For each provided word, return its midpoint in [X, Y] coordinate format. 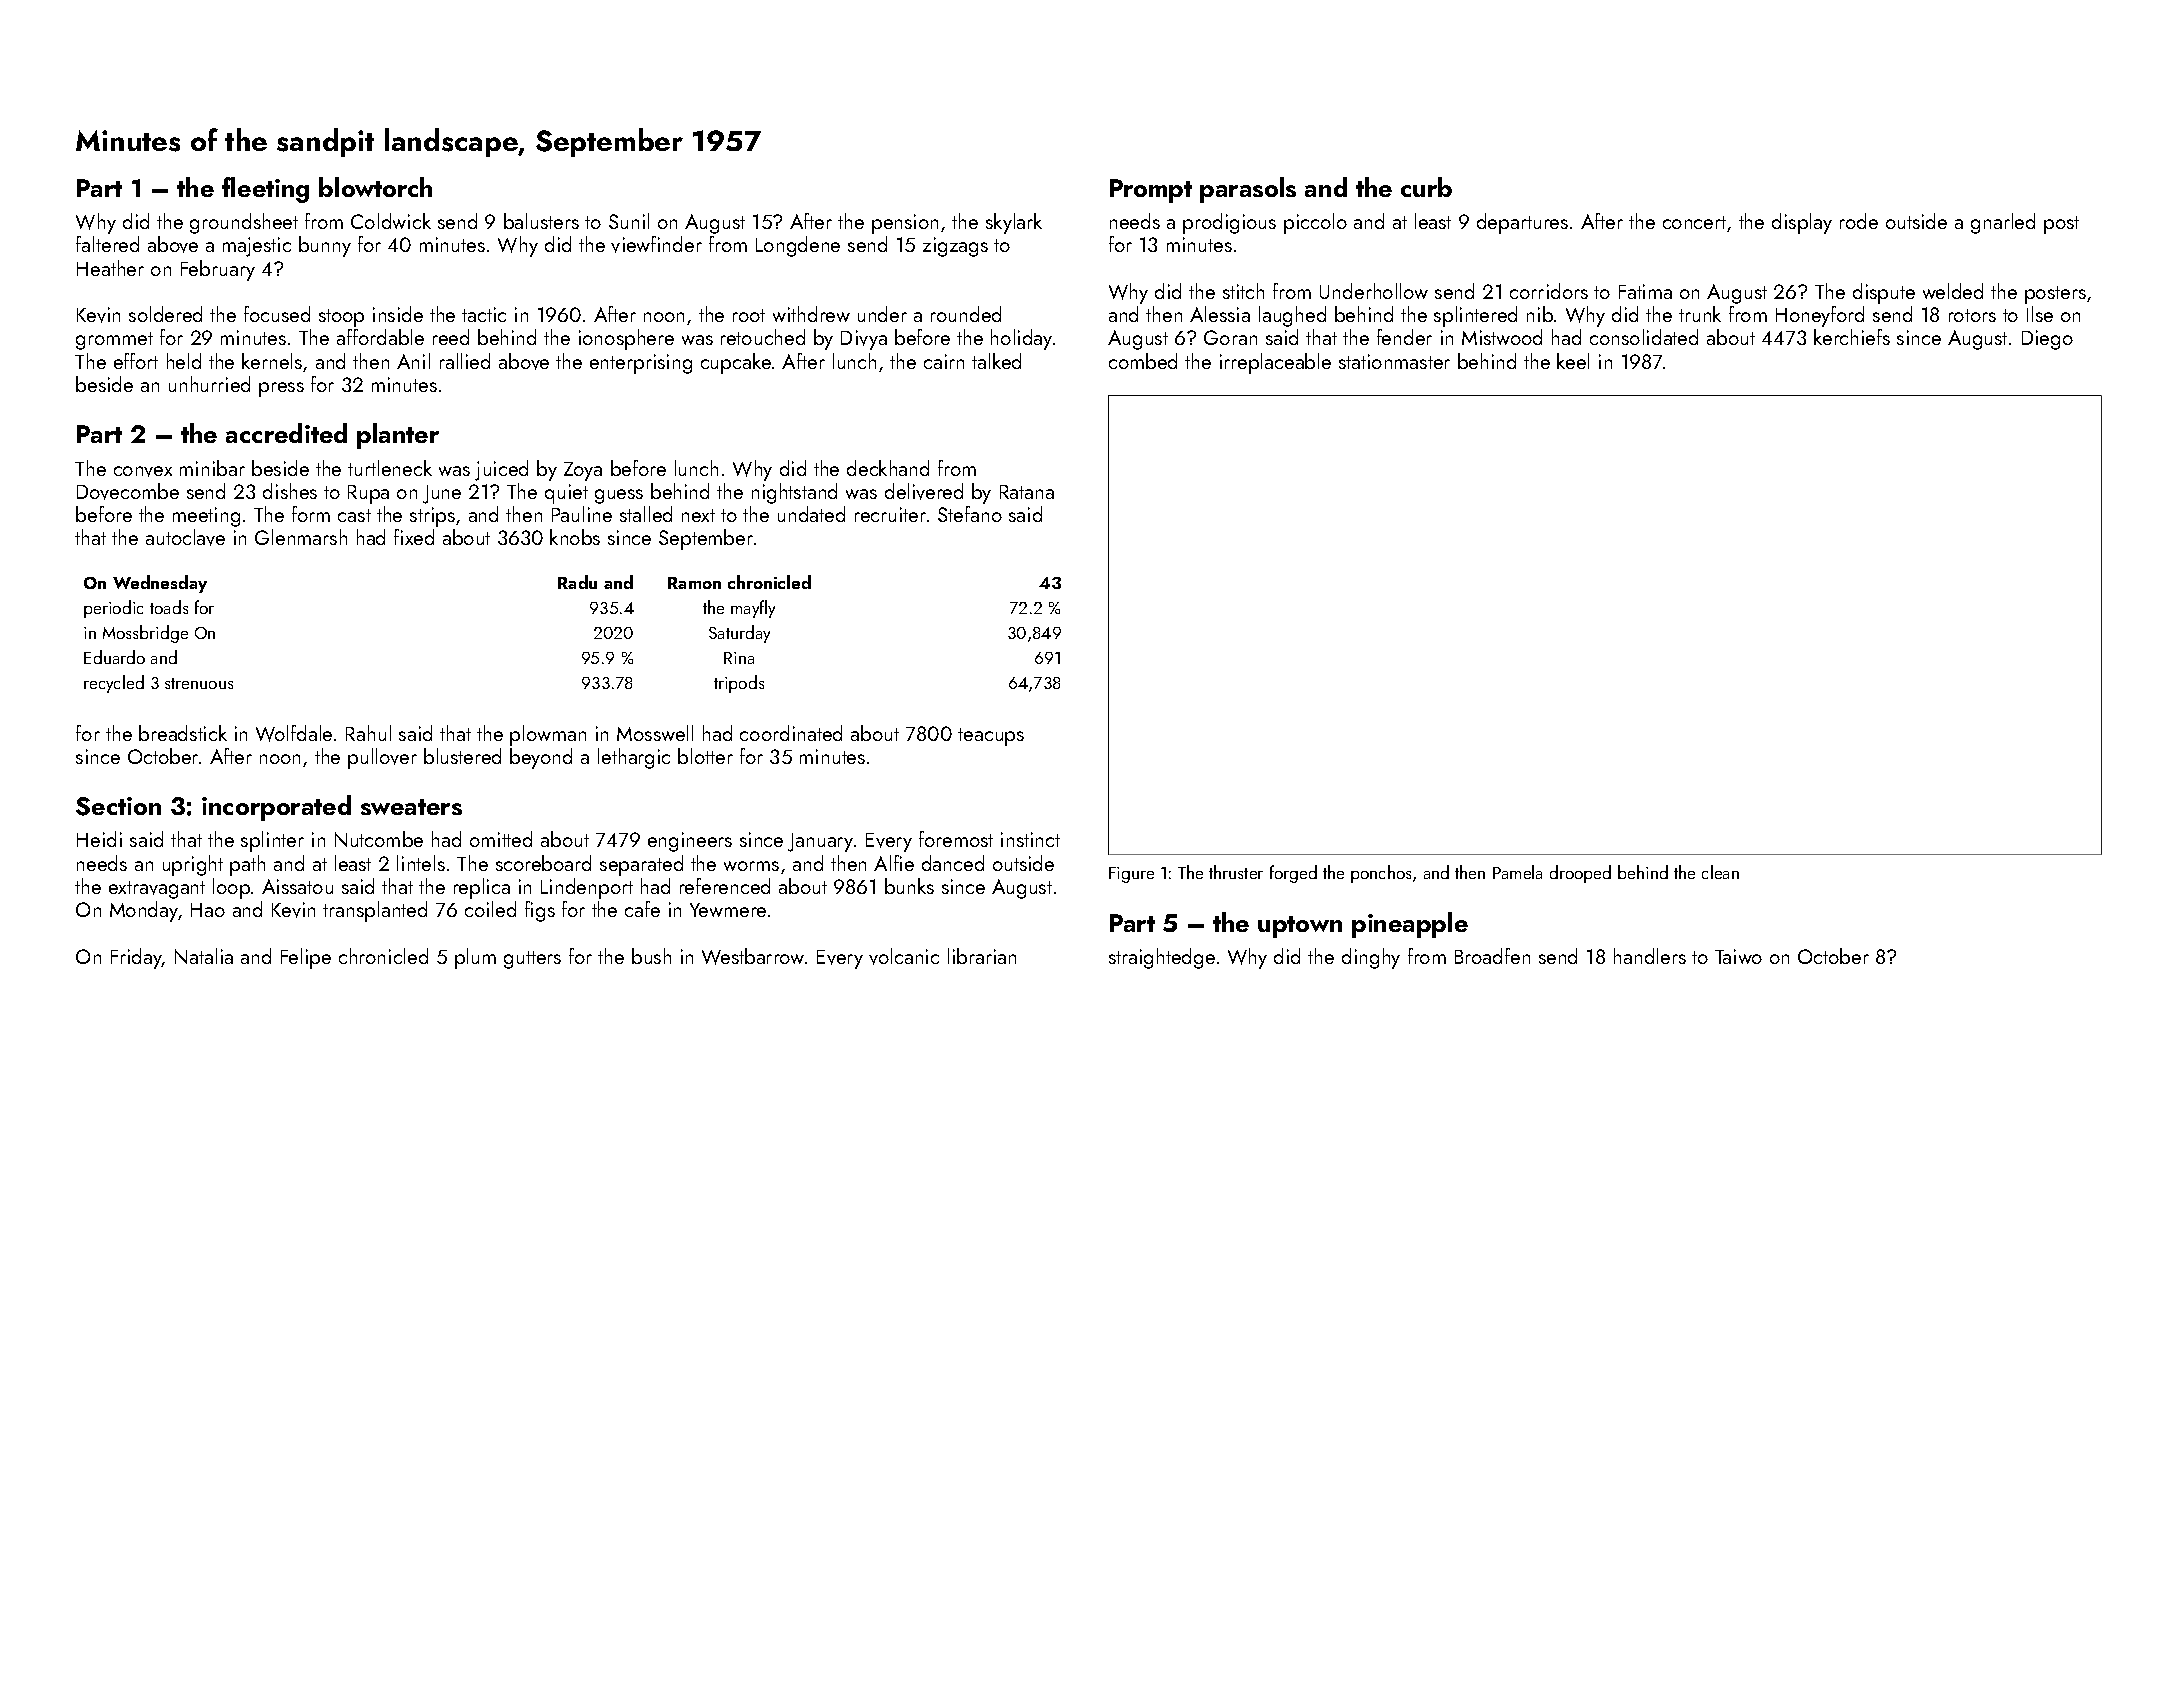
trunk [1700, 314]
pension [905, 224]
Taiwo [1738, 956]
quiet [566, 494]
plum [475, 958]
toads [169, 607]
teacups [991, 737]
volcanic [904, 956]
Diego [2047, 340]
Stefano [970, 514]
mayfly [753, 609]
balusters [541, 221]
